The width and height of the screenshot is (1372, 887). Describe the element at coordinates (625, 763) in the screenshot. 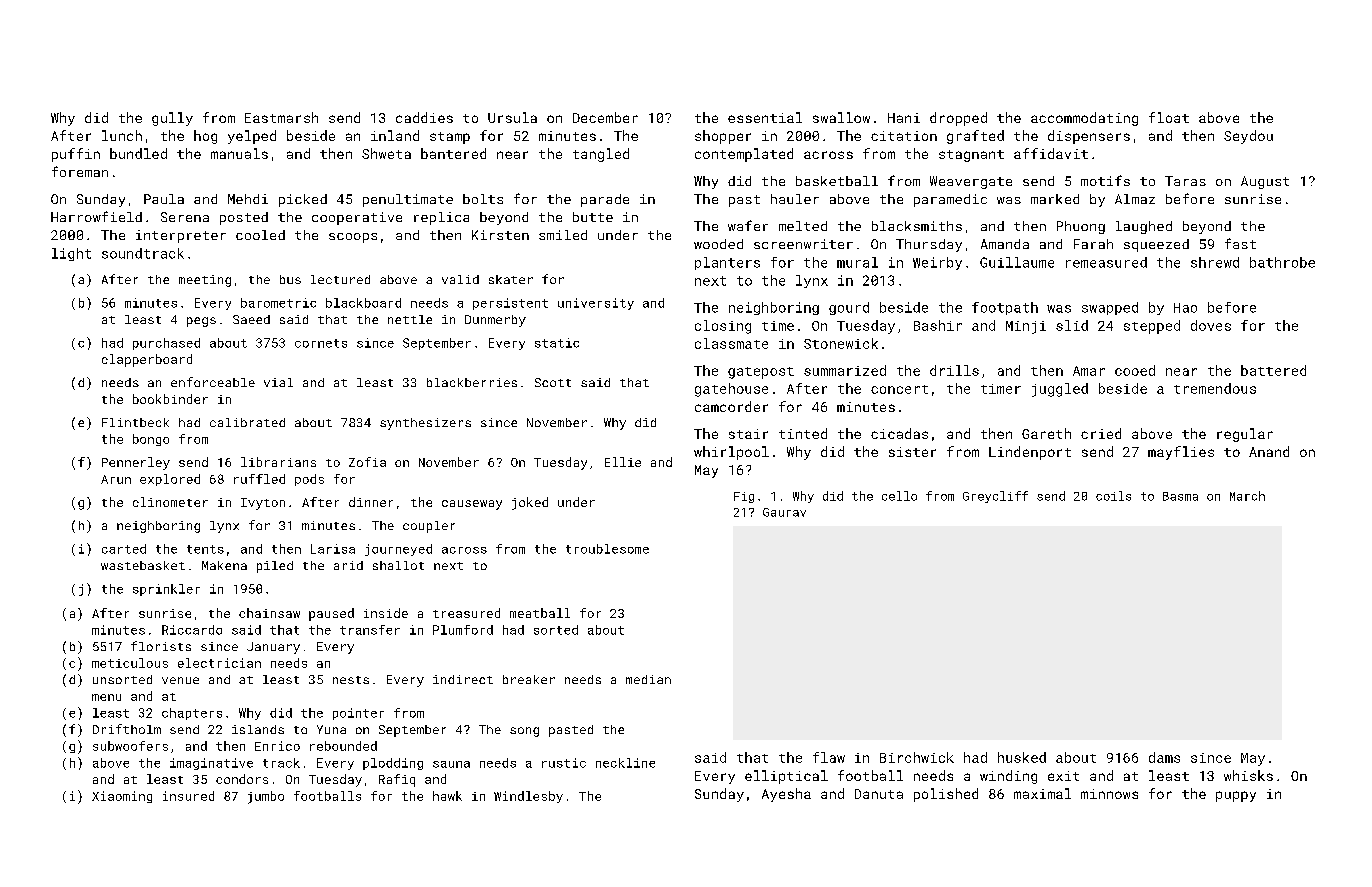

I see `neckline` at that location.
